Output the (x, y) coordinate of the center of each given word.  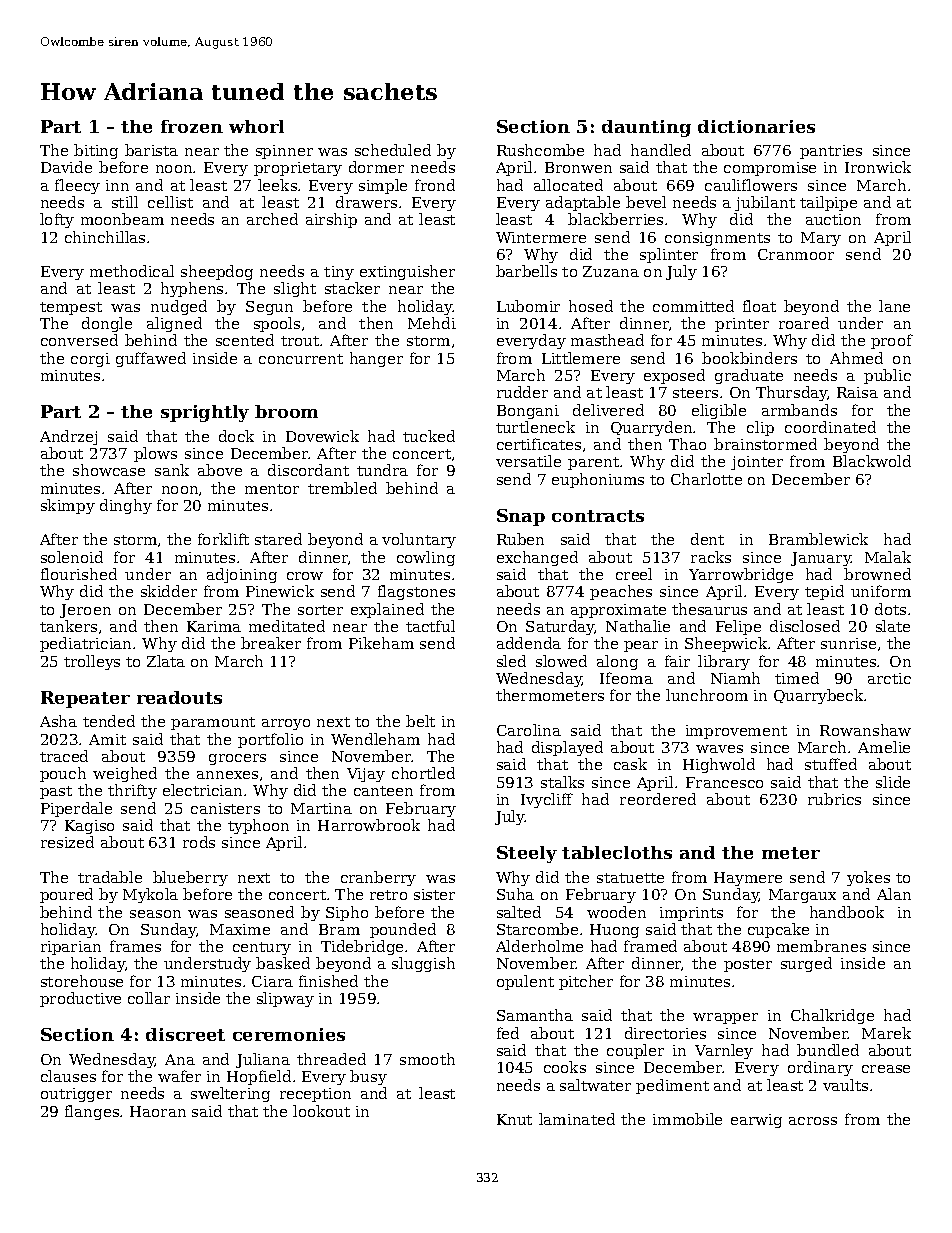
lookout (321, 1111)
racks (711, 557)
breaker (271, 643)
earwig (756, 1121)
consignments (717, 239)
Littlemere (581, 358)
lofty (57, 220)
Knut (514, 1119)
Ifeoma (626, 678)
